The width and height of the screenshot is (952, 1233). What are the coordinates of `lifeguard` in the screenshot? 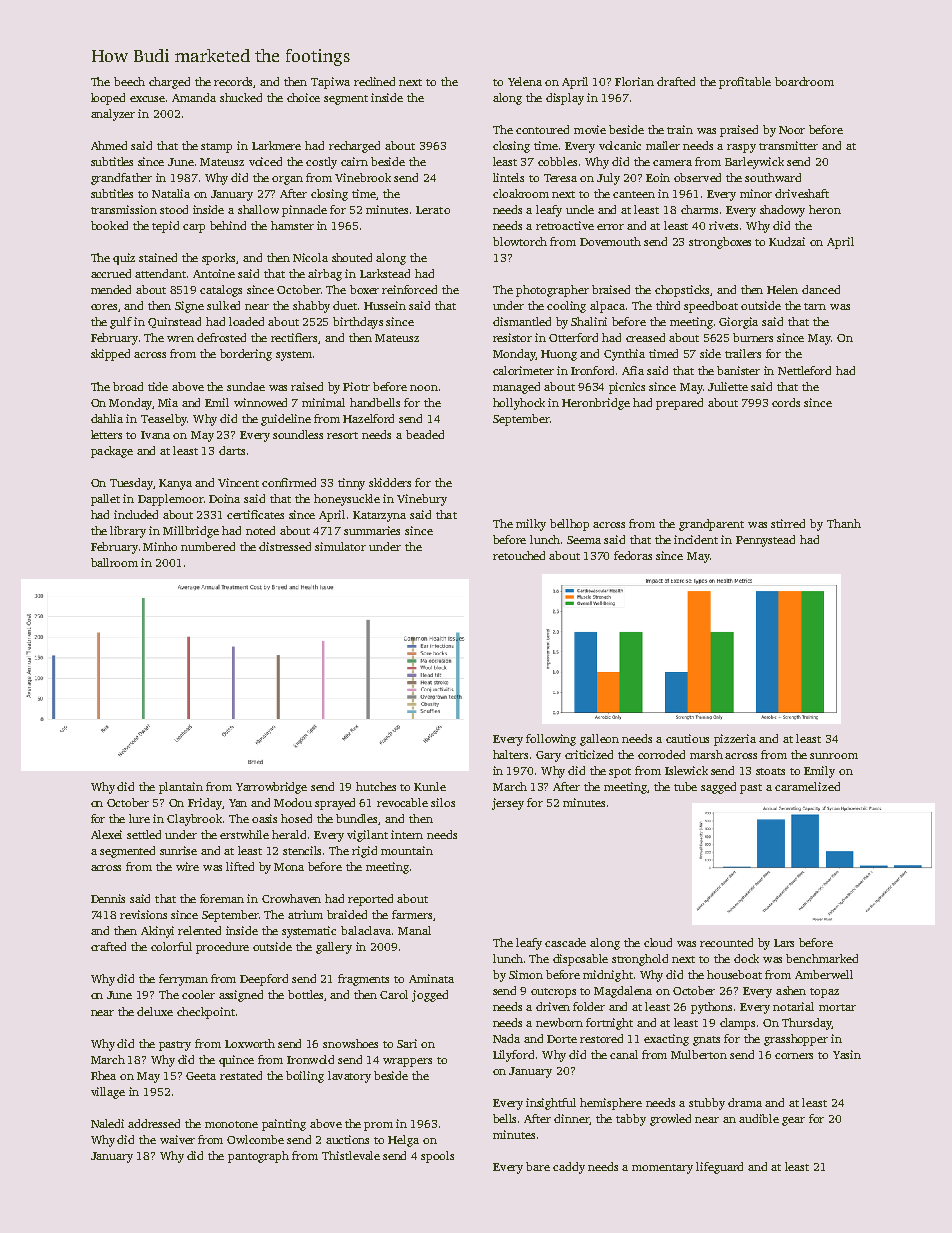 It's located at (719, 1168).
